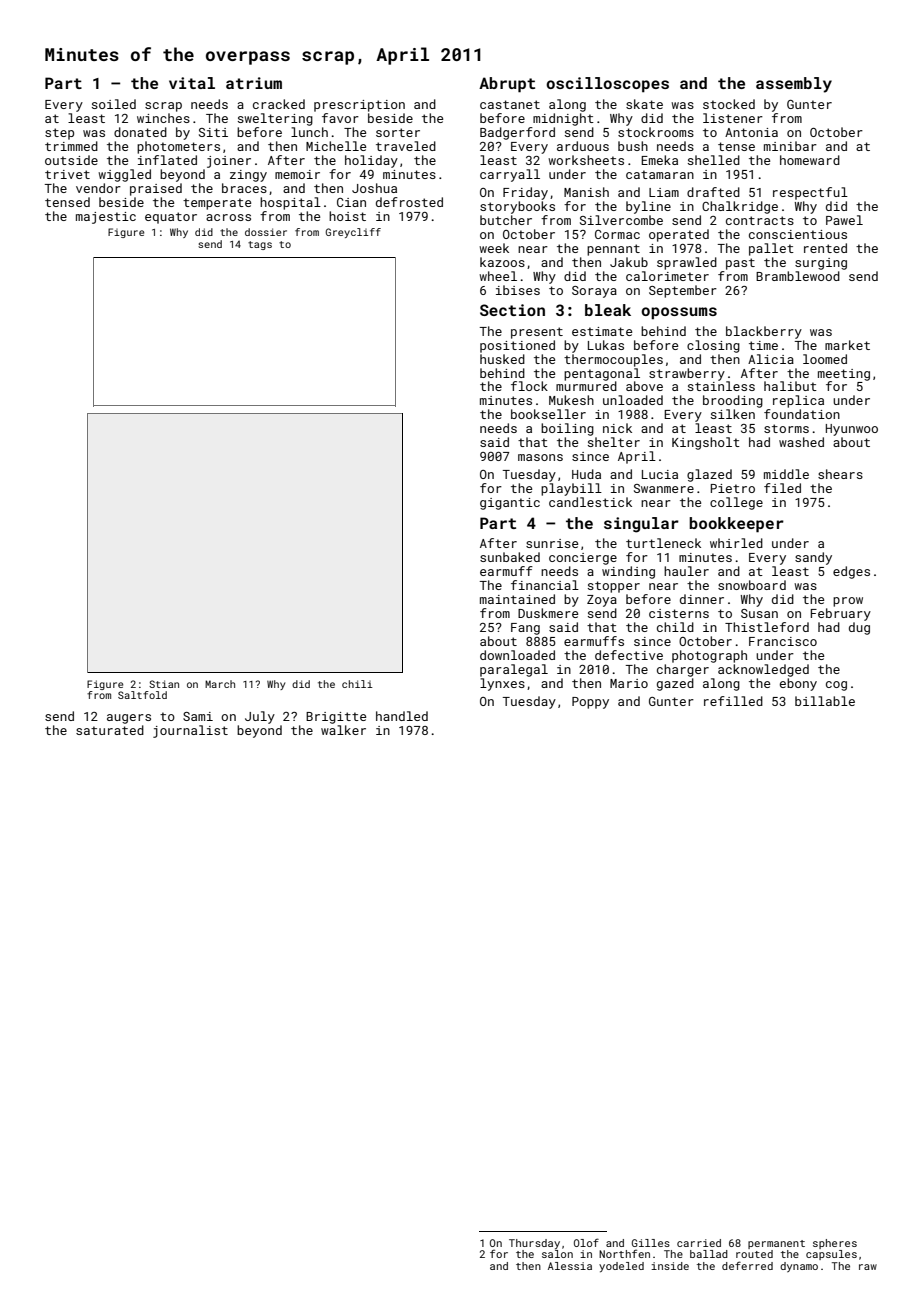  I want to click on Thursday, so click(534, 1244).
